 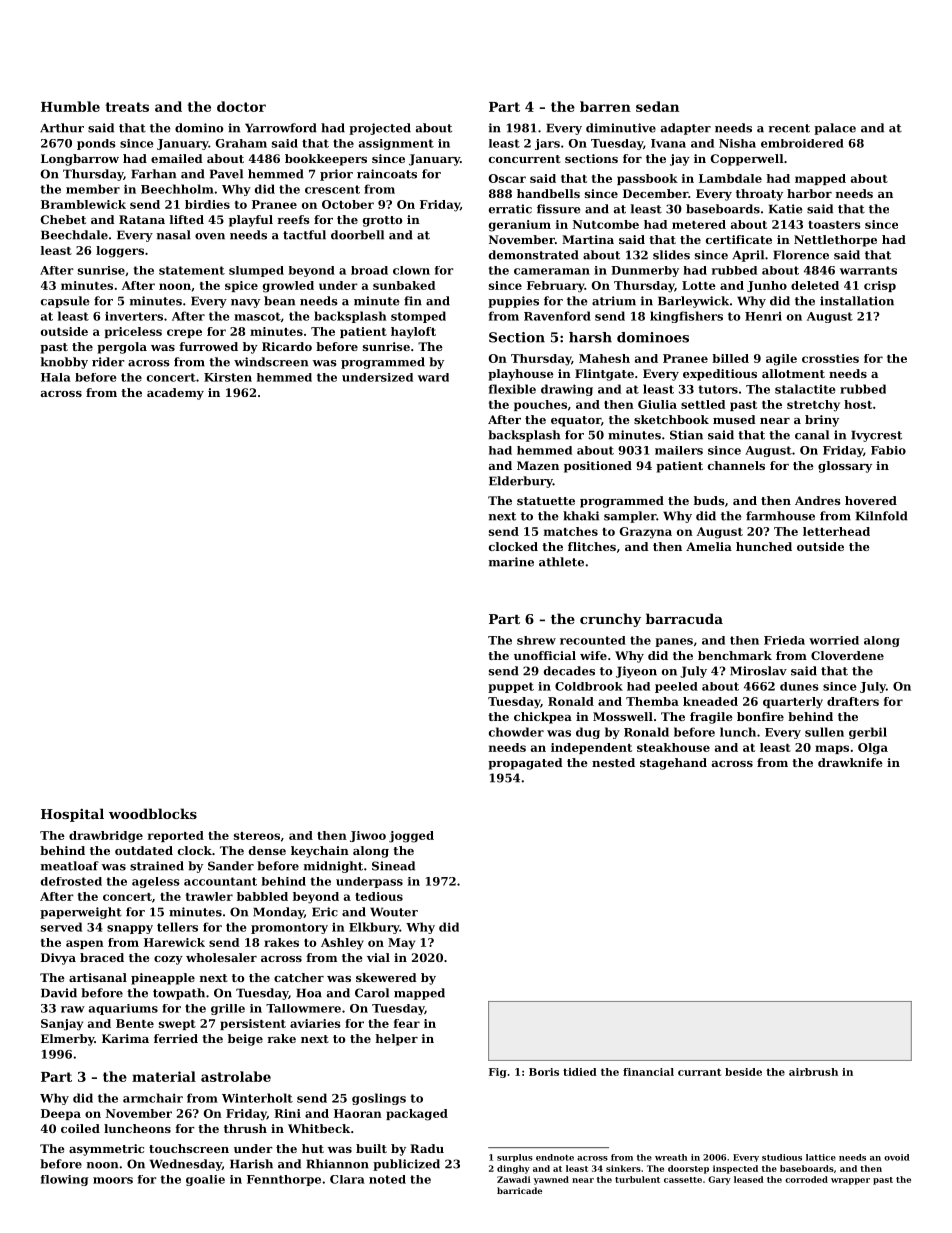 What do you see at coordinates (647, 179) in the screenshot?
I see `passbook` at bounding box center [647, 179].
